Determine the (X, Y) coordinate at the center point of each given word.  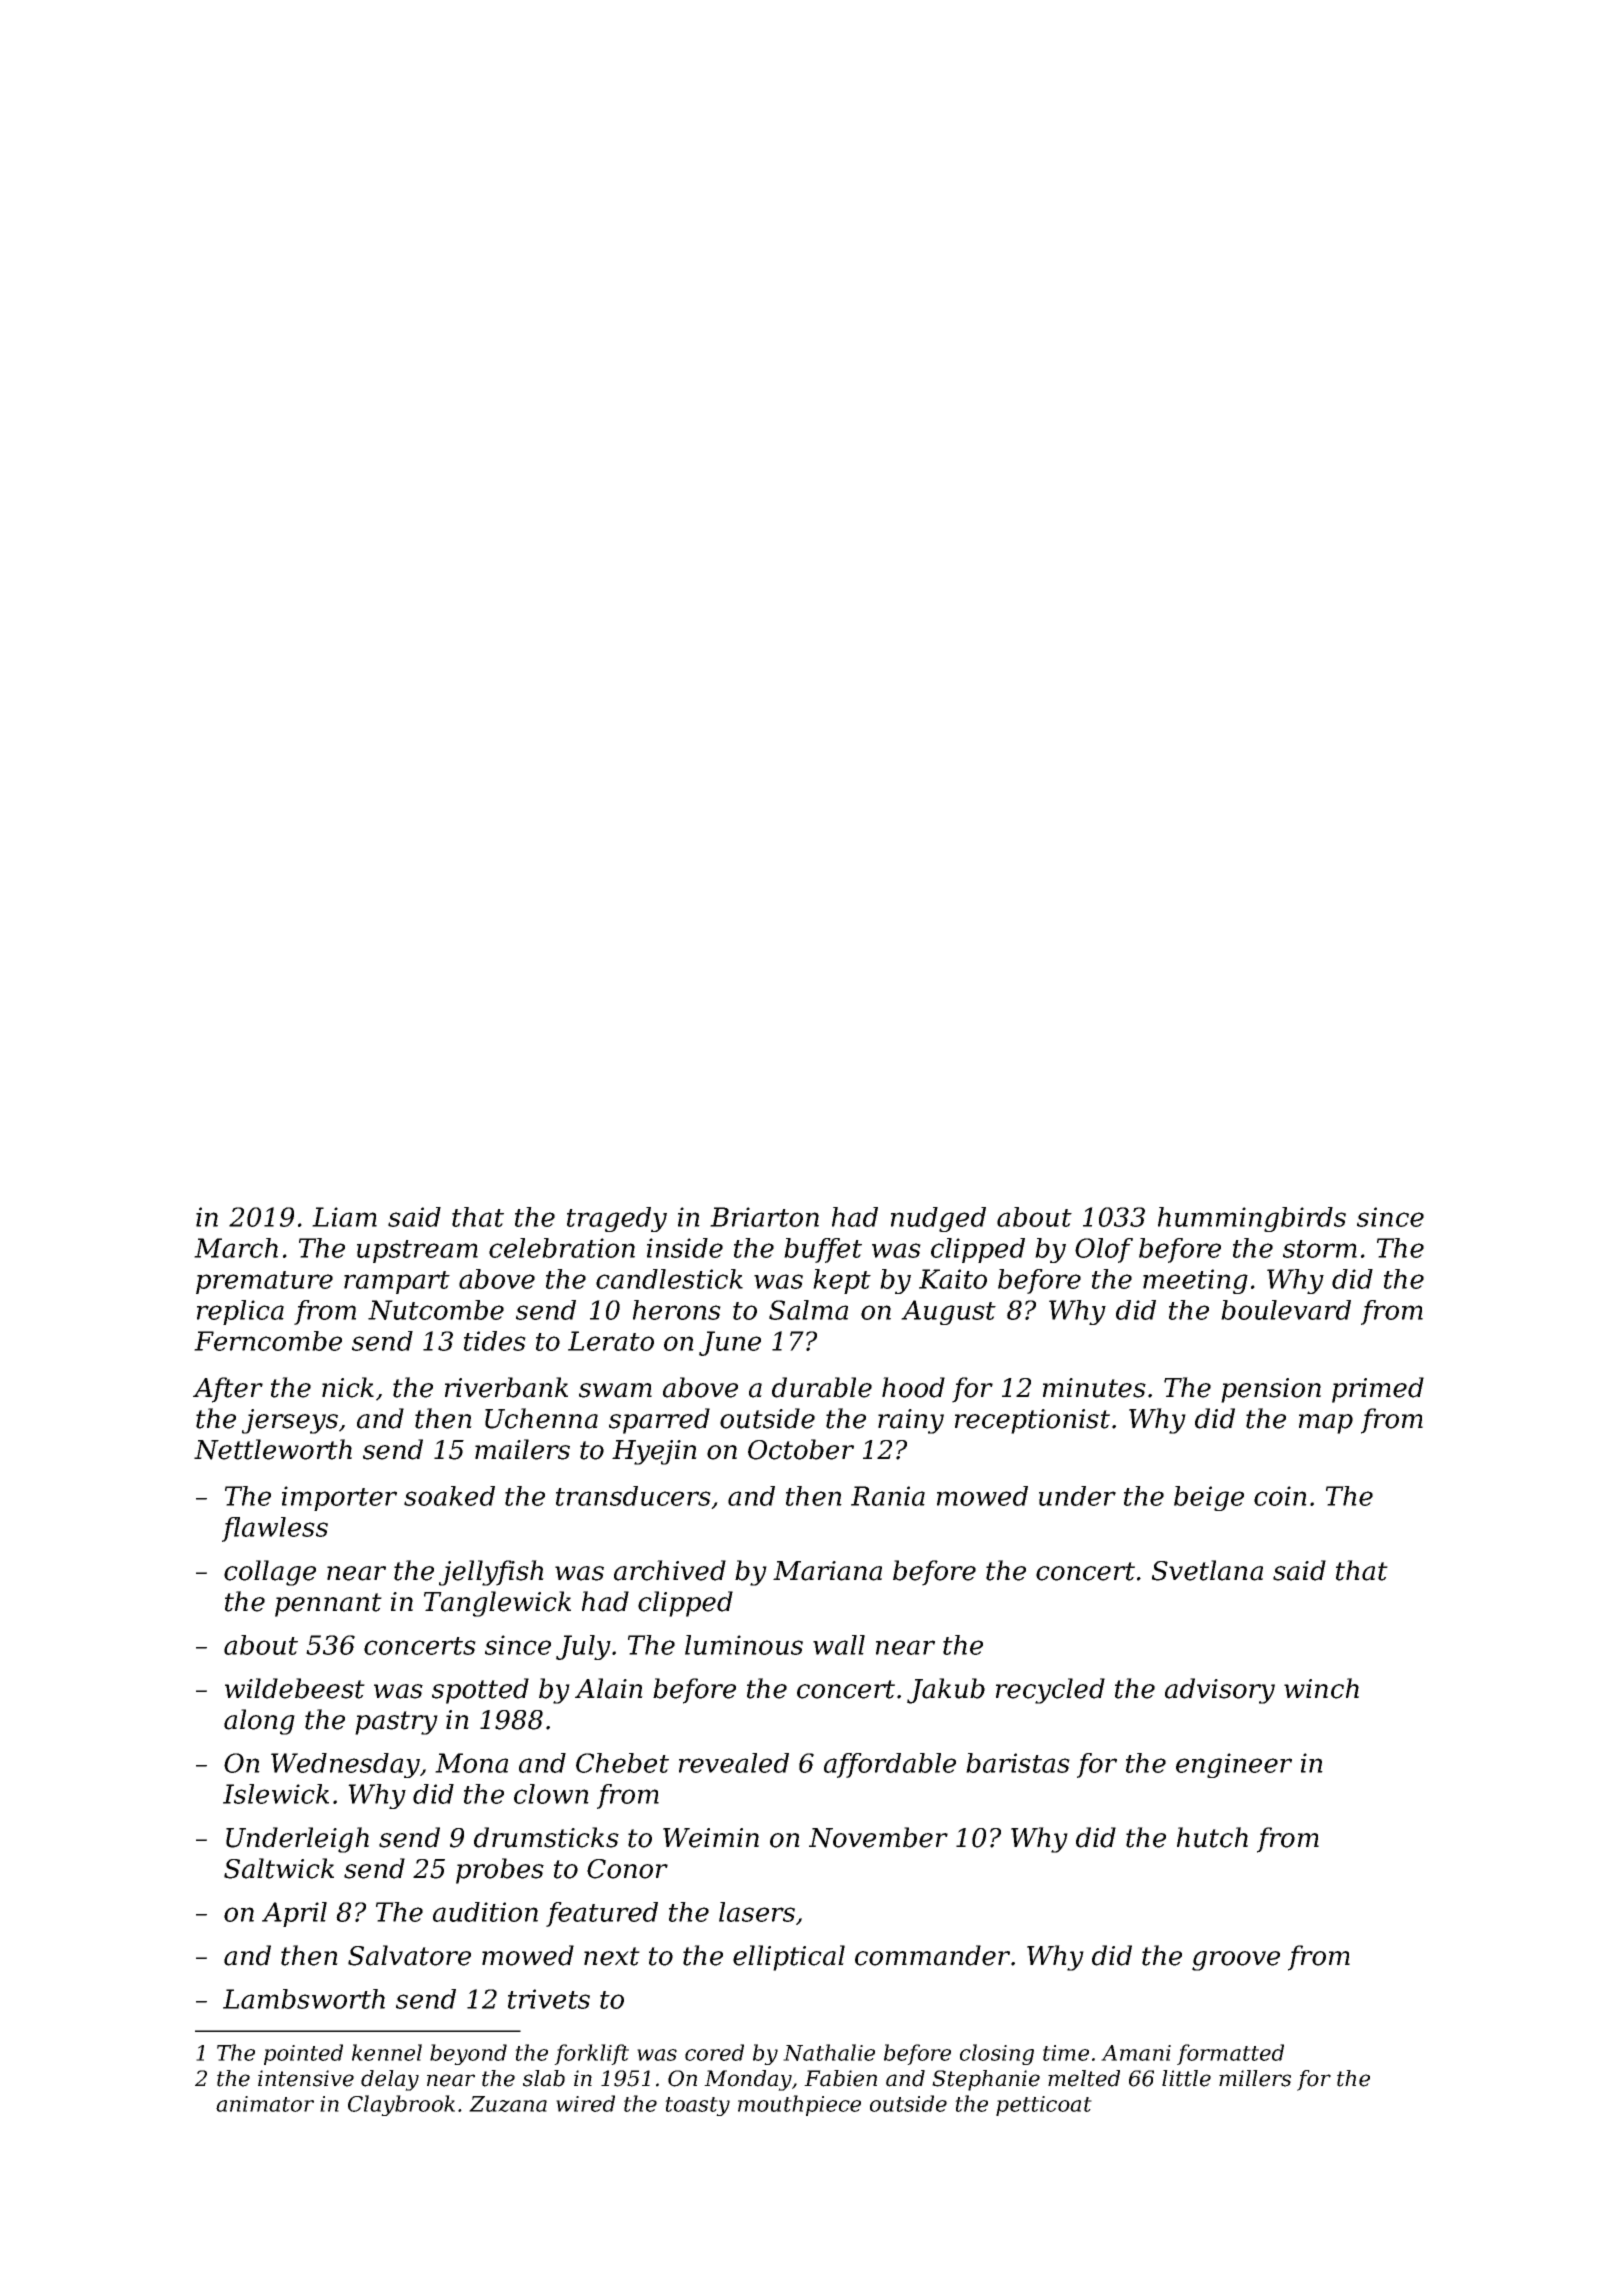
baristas (1018, 1763)
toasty (697, 2106)
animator (265, 2104)
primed (1378, 1390)
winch (1321, 1688)
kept (842, 1281)
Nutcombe (436, 1310)
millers (1255, 2078)
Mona (471, 1763)
